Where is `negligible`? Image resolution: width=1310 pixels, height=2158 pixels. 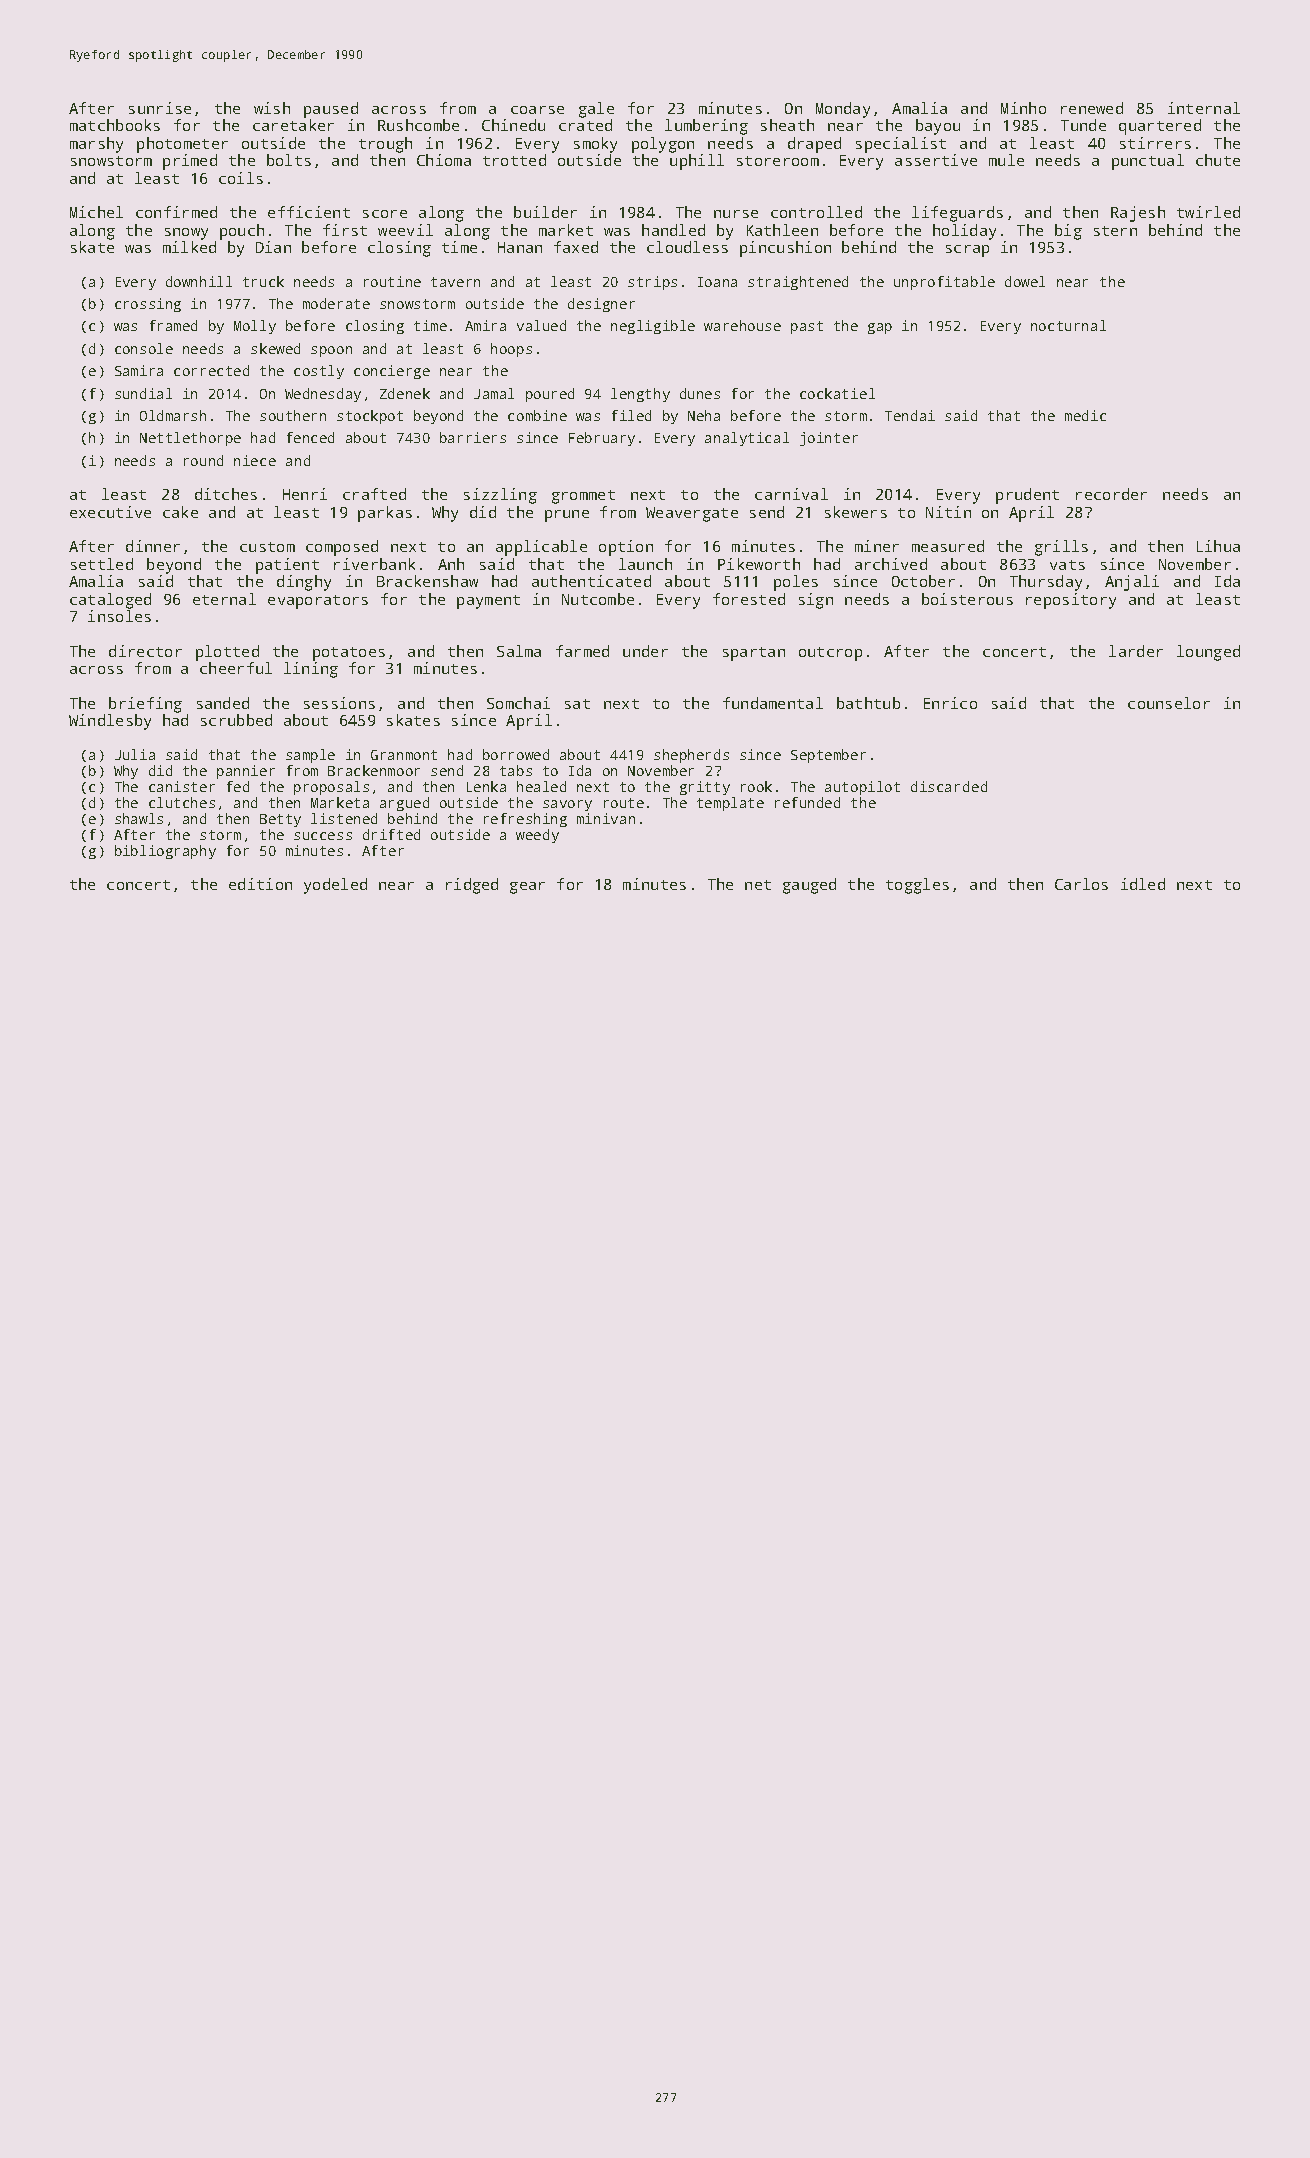
negligible is located at coordinates (653, 327).
